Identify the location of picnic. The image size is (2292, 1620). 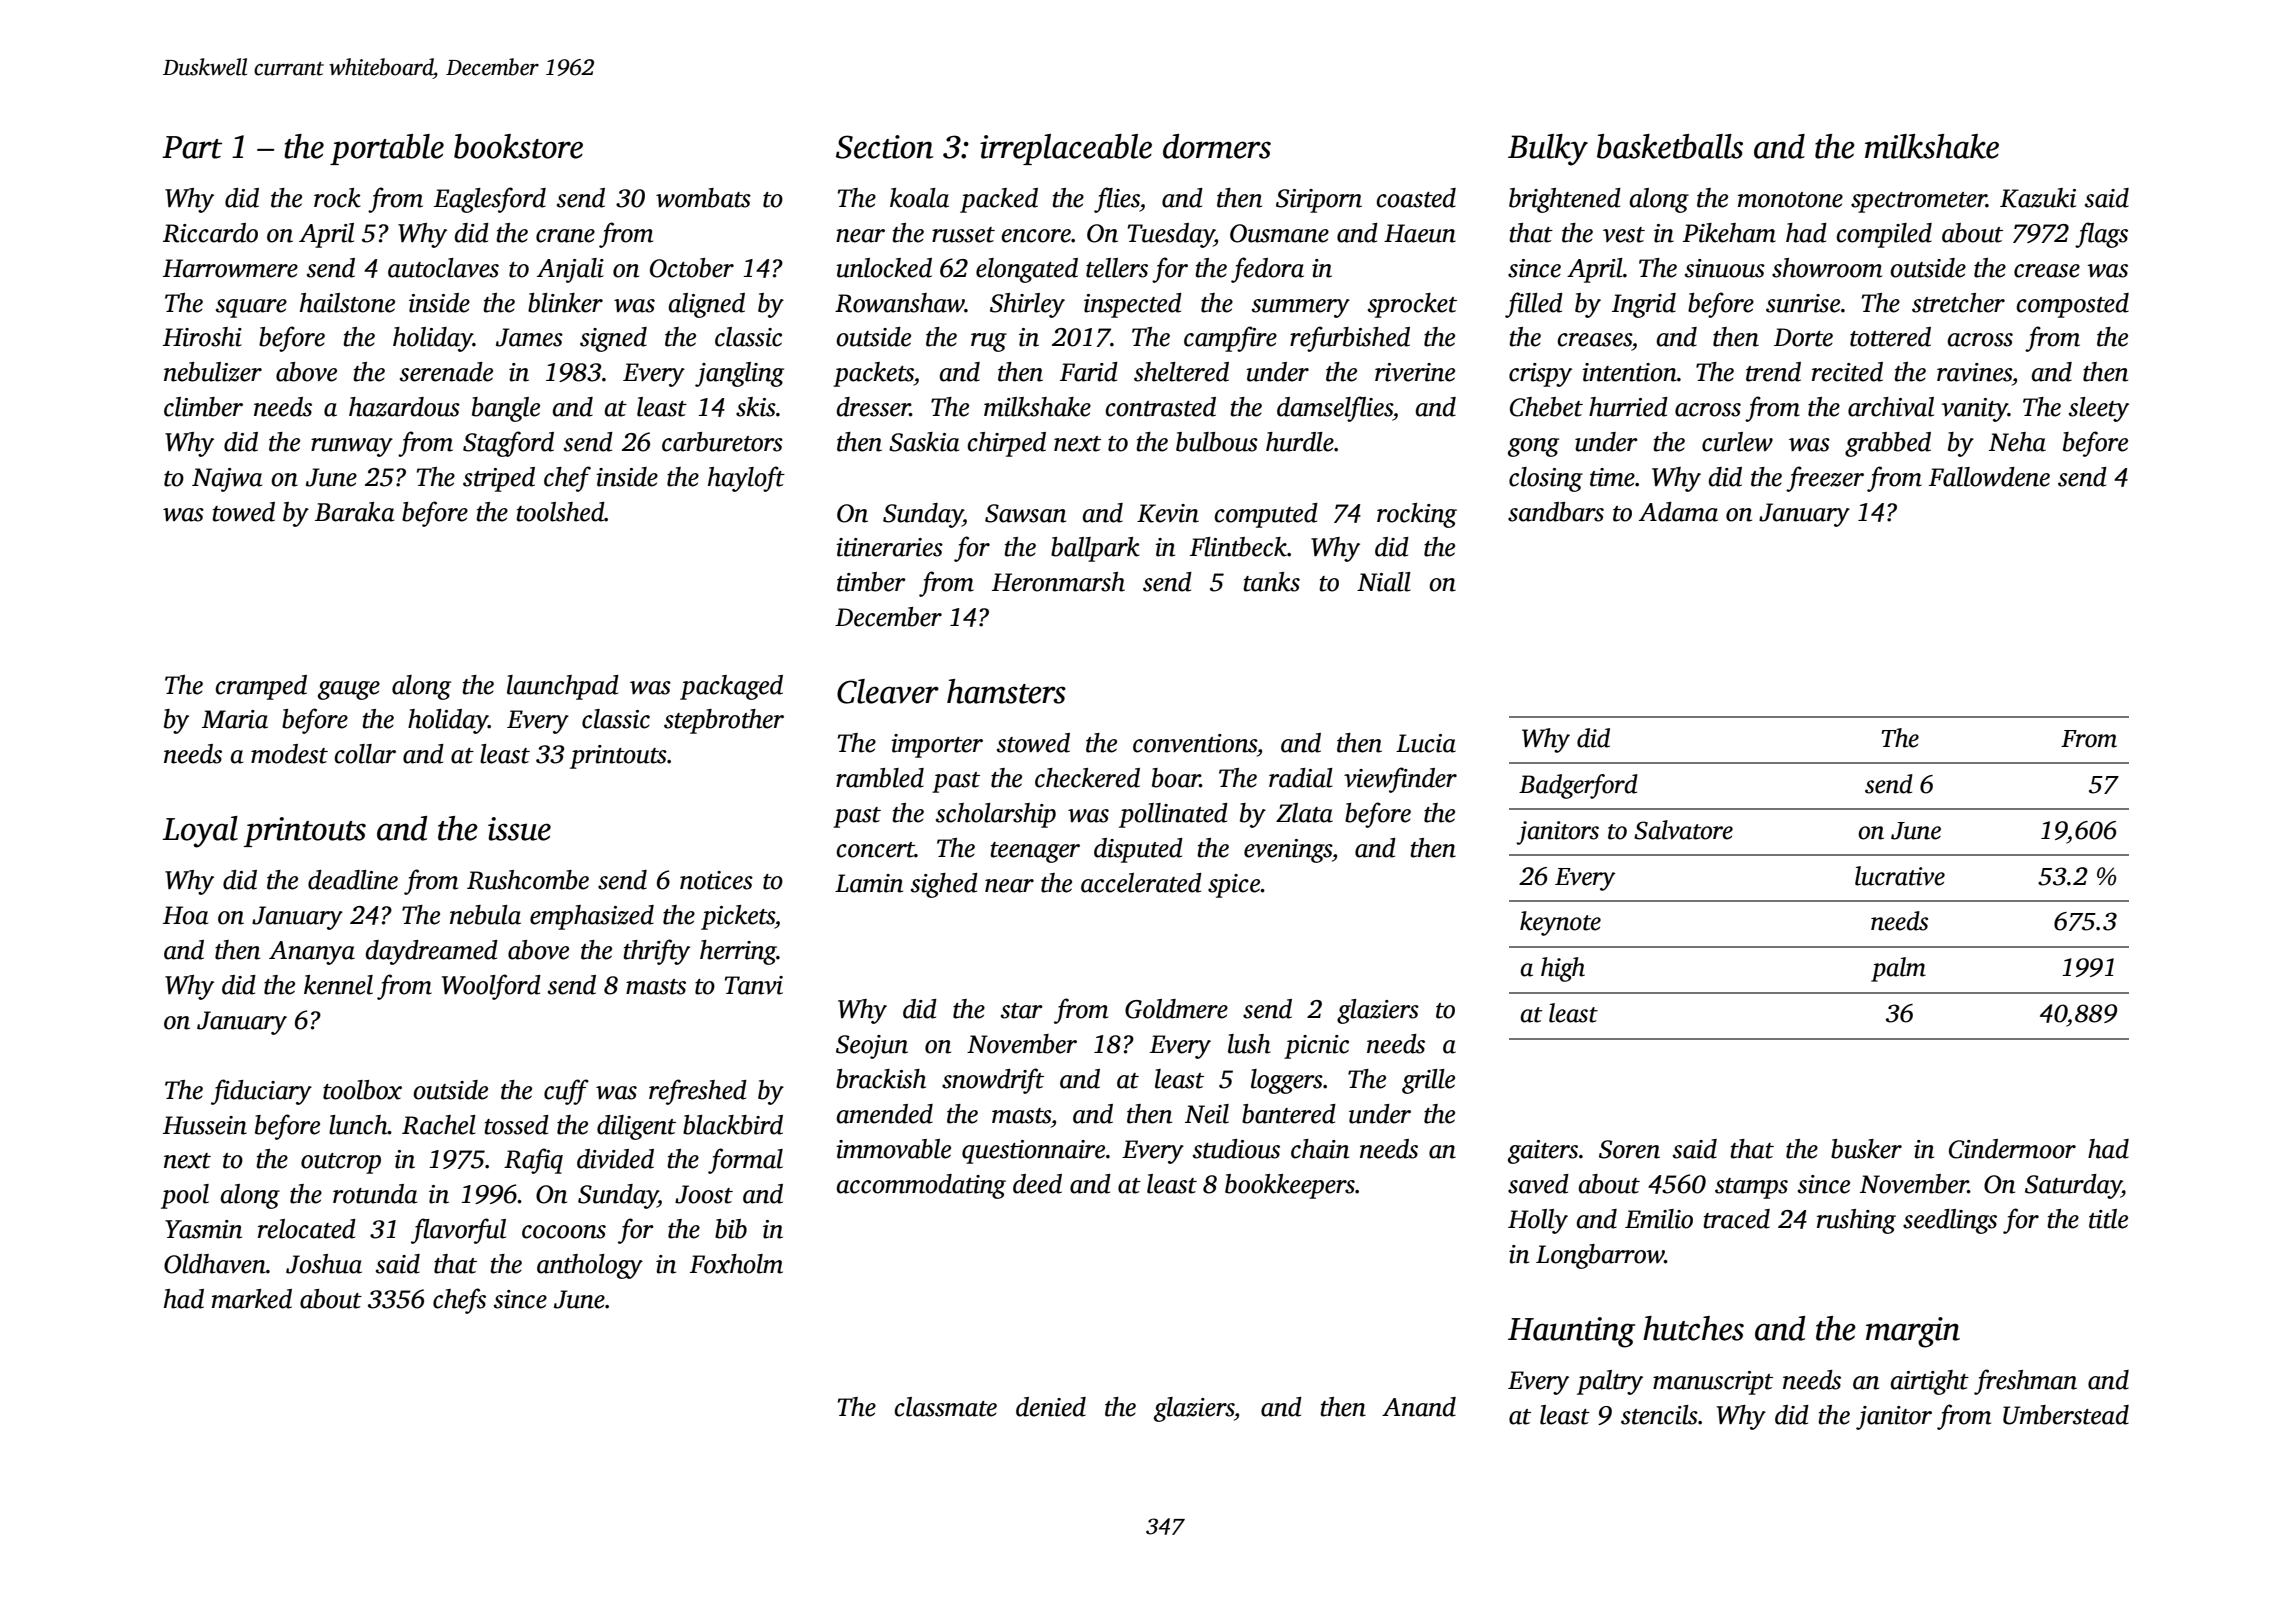
(1316, 1047).
